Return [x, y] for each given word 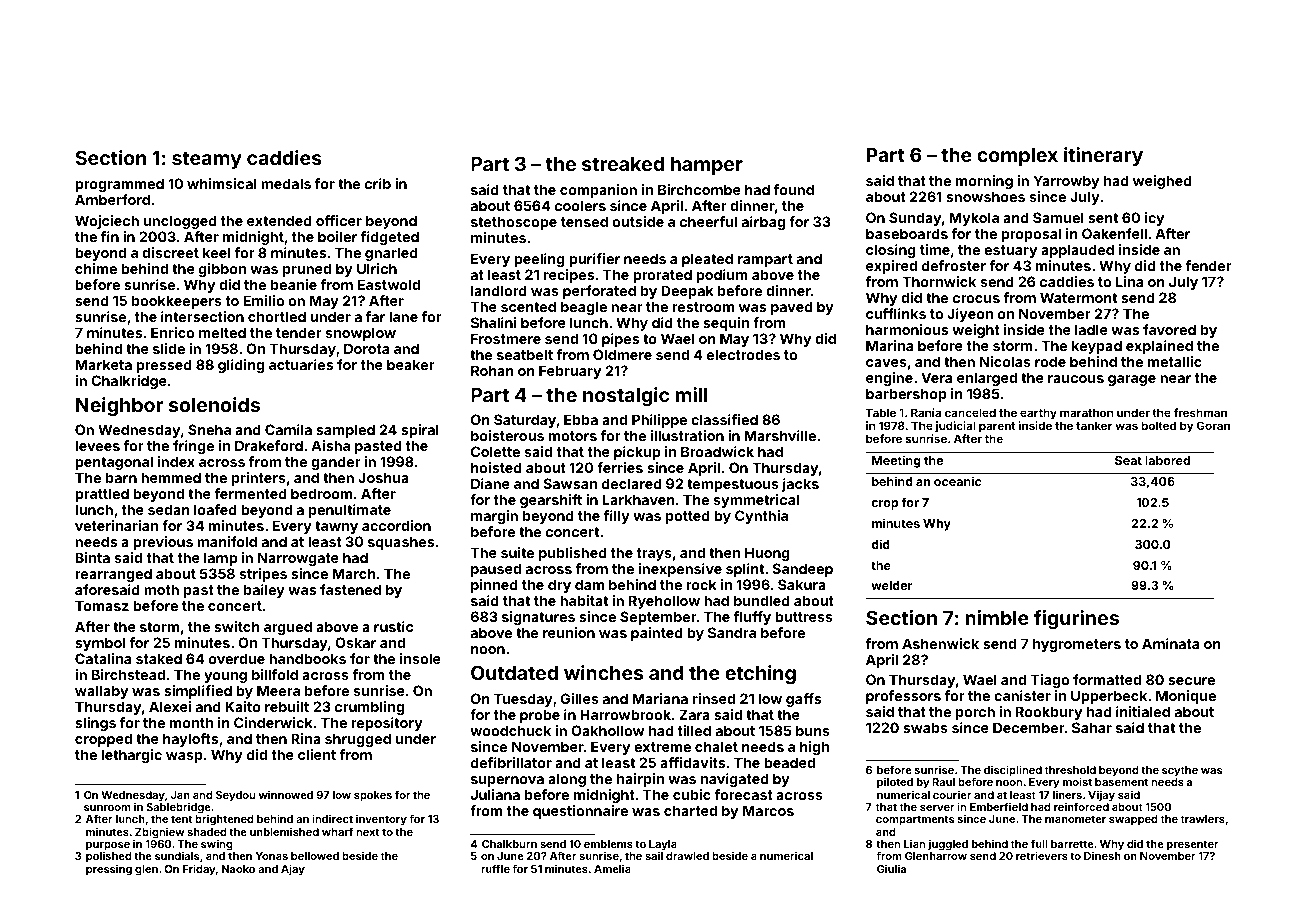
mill [691, 394]
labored [1167, 460]
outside [638, 221]
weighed [1162, 182]
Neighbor [119, 406]
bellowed [315, 856]
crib [378, 183]
